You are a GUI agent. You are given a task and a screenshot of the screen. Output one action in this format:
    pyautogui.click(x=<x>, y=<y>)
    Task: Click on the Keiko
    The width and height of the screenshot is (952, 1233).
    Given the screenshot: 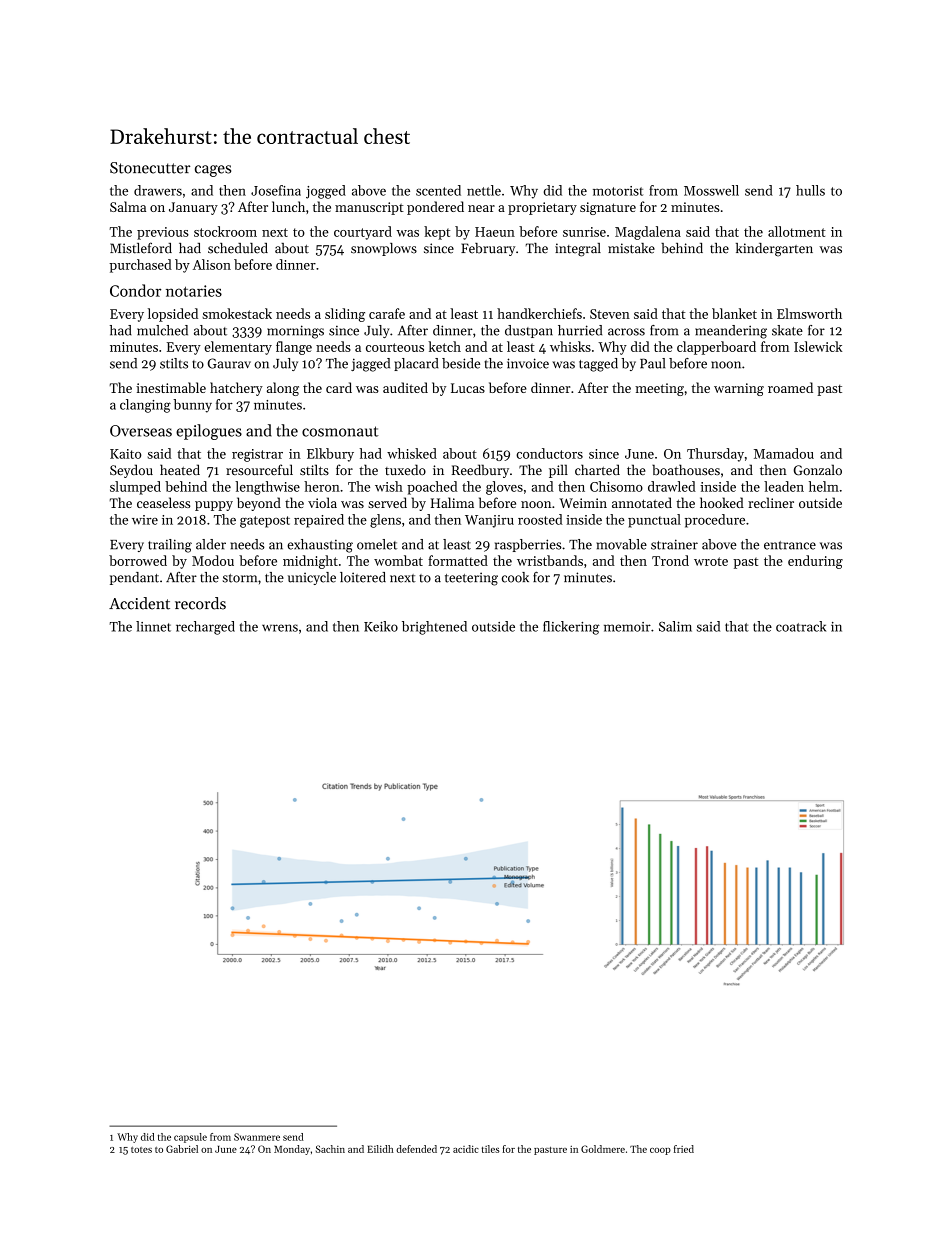 What is the action you would take?
    pyautogui.click(x=381, y=626)
